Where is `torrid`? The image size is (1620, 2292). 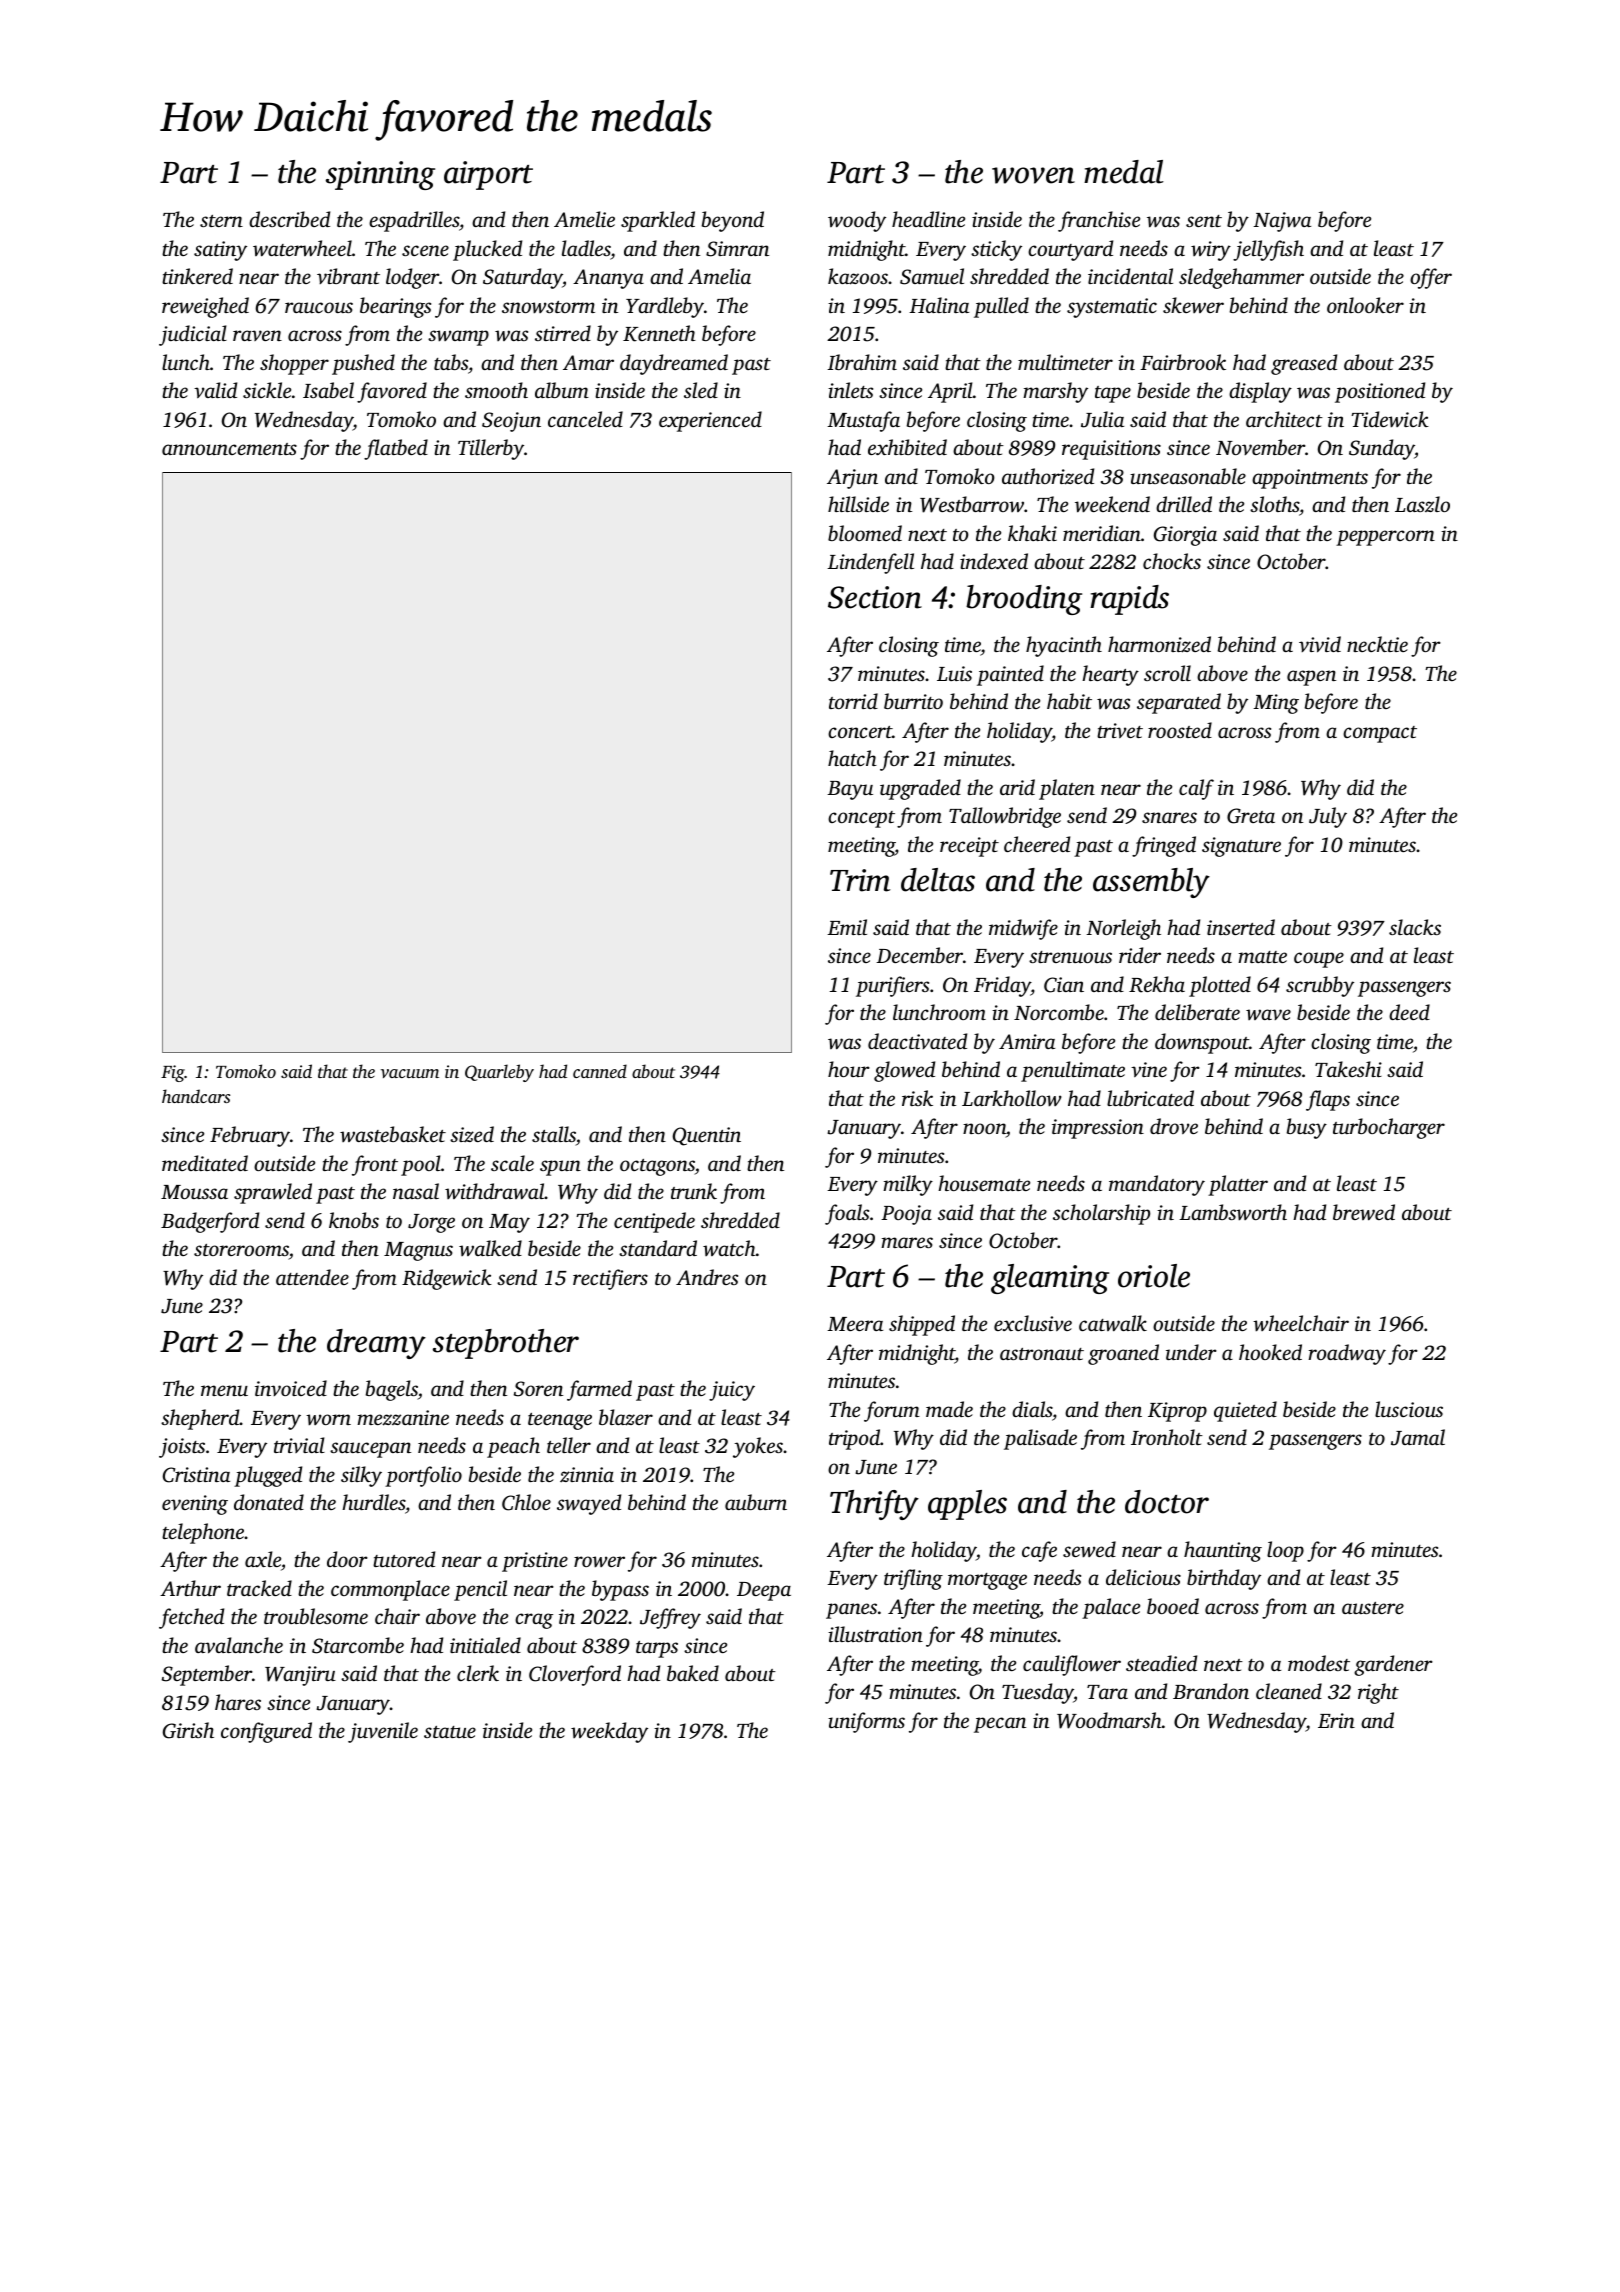
torrid is located at coordinates (853, 701).
